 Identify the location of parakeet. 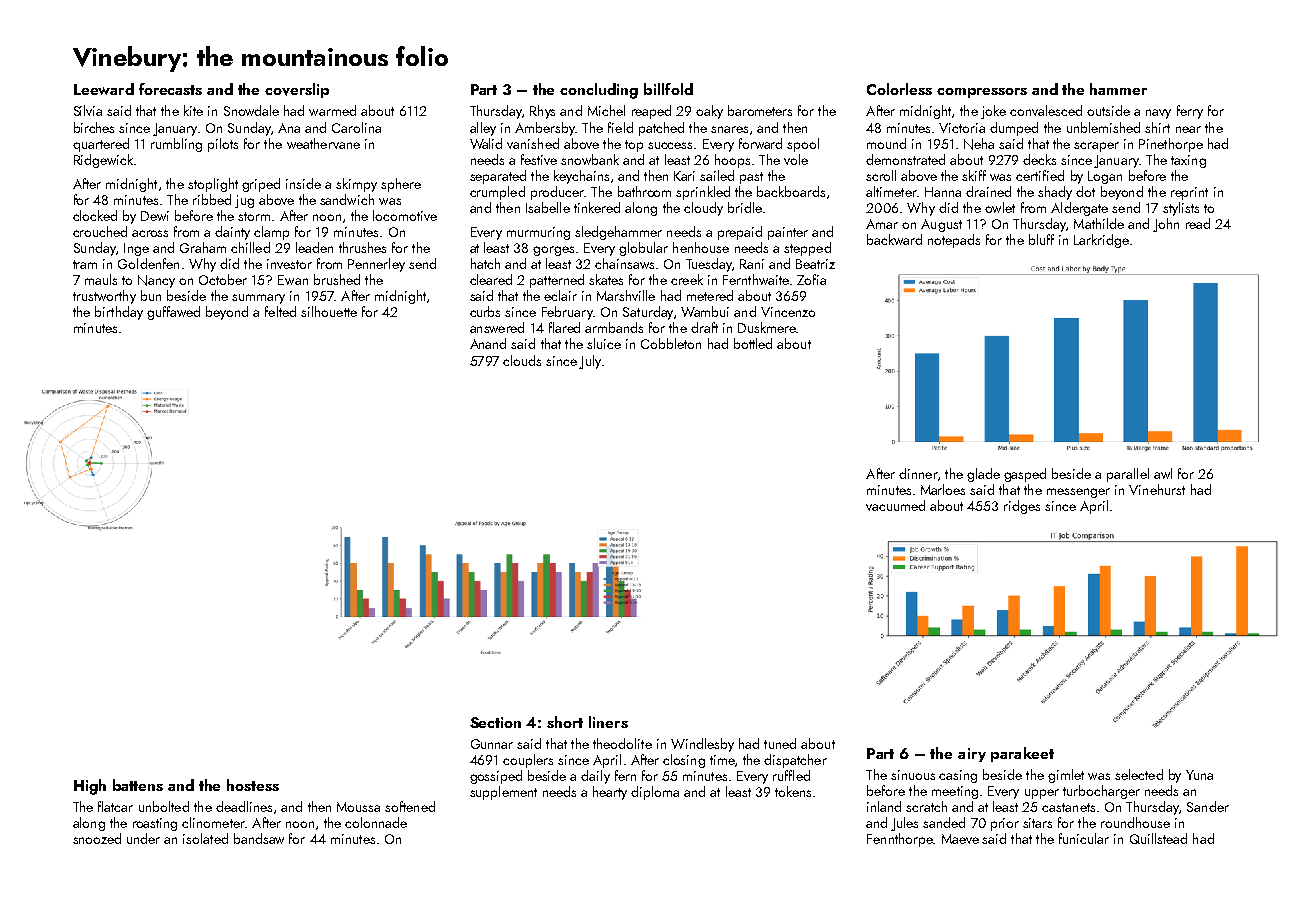
(1022, 754).
